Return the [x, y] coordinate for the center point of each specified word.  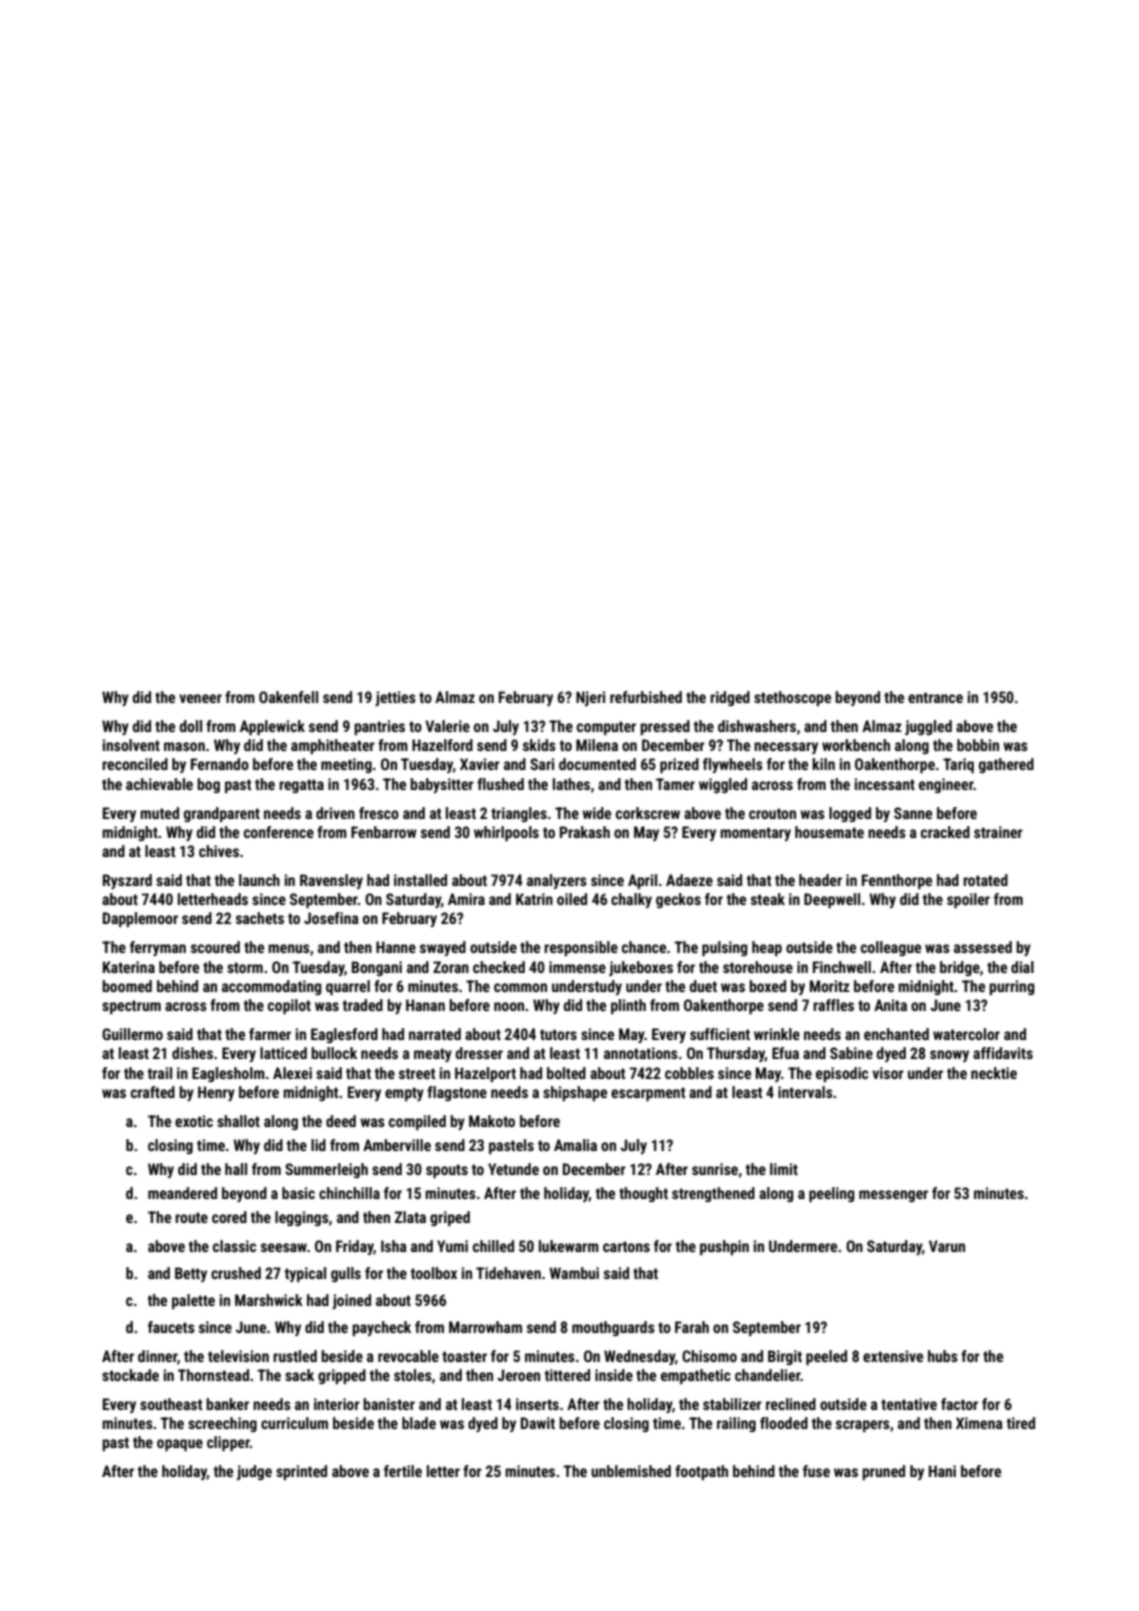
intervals [805, 1092]
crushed [236, 1273]
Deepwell [832, 900]
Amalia [575, 1145]
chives [219, 851]
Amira [466, 899]
